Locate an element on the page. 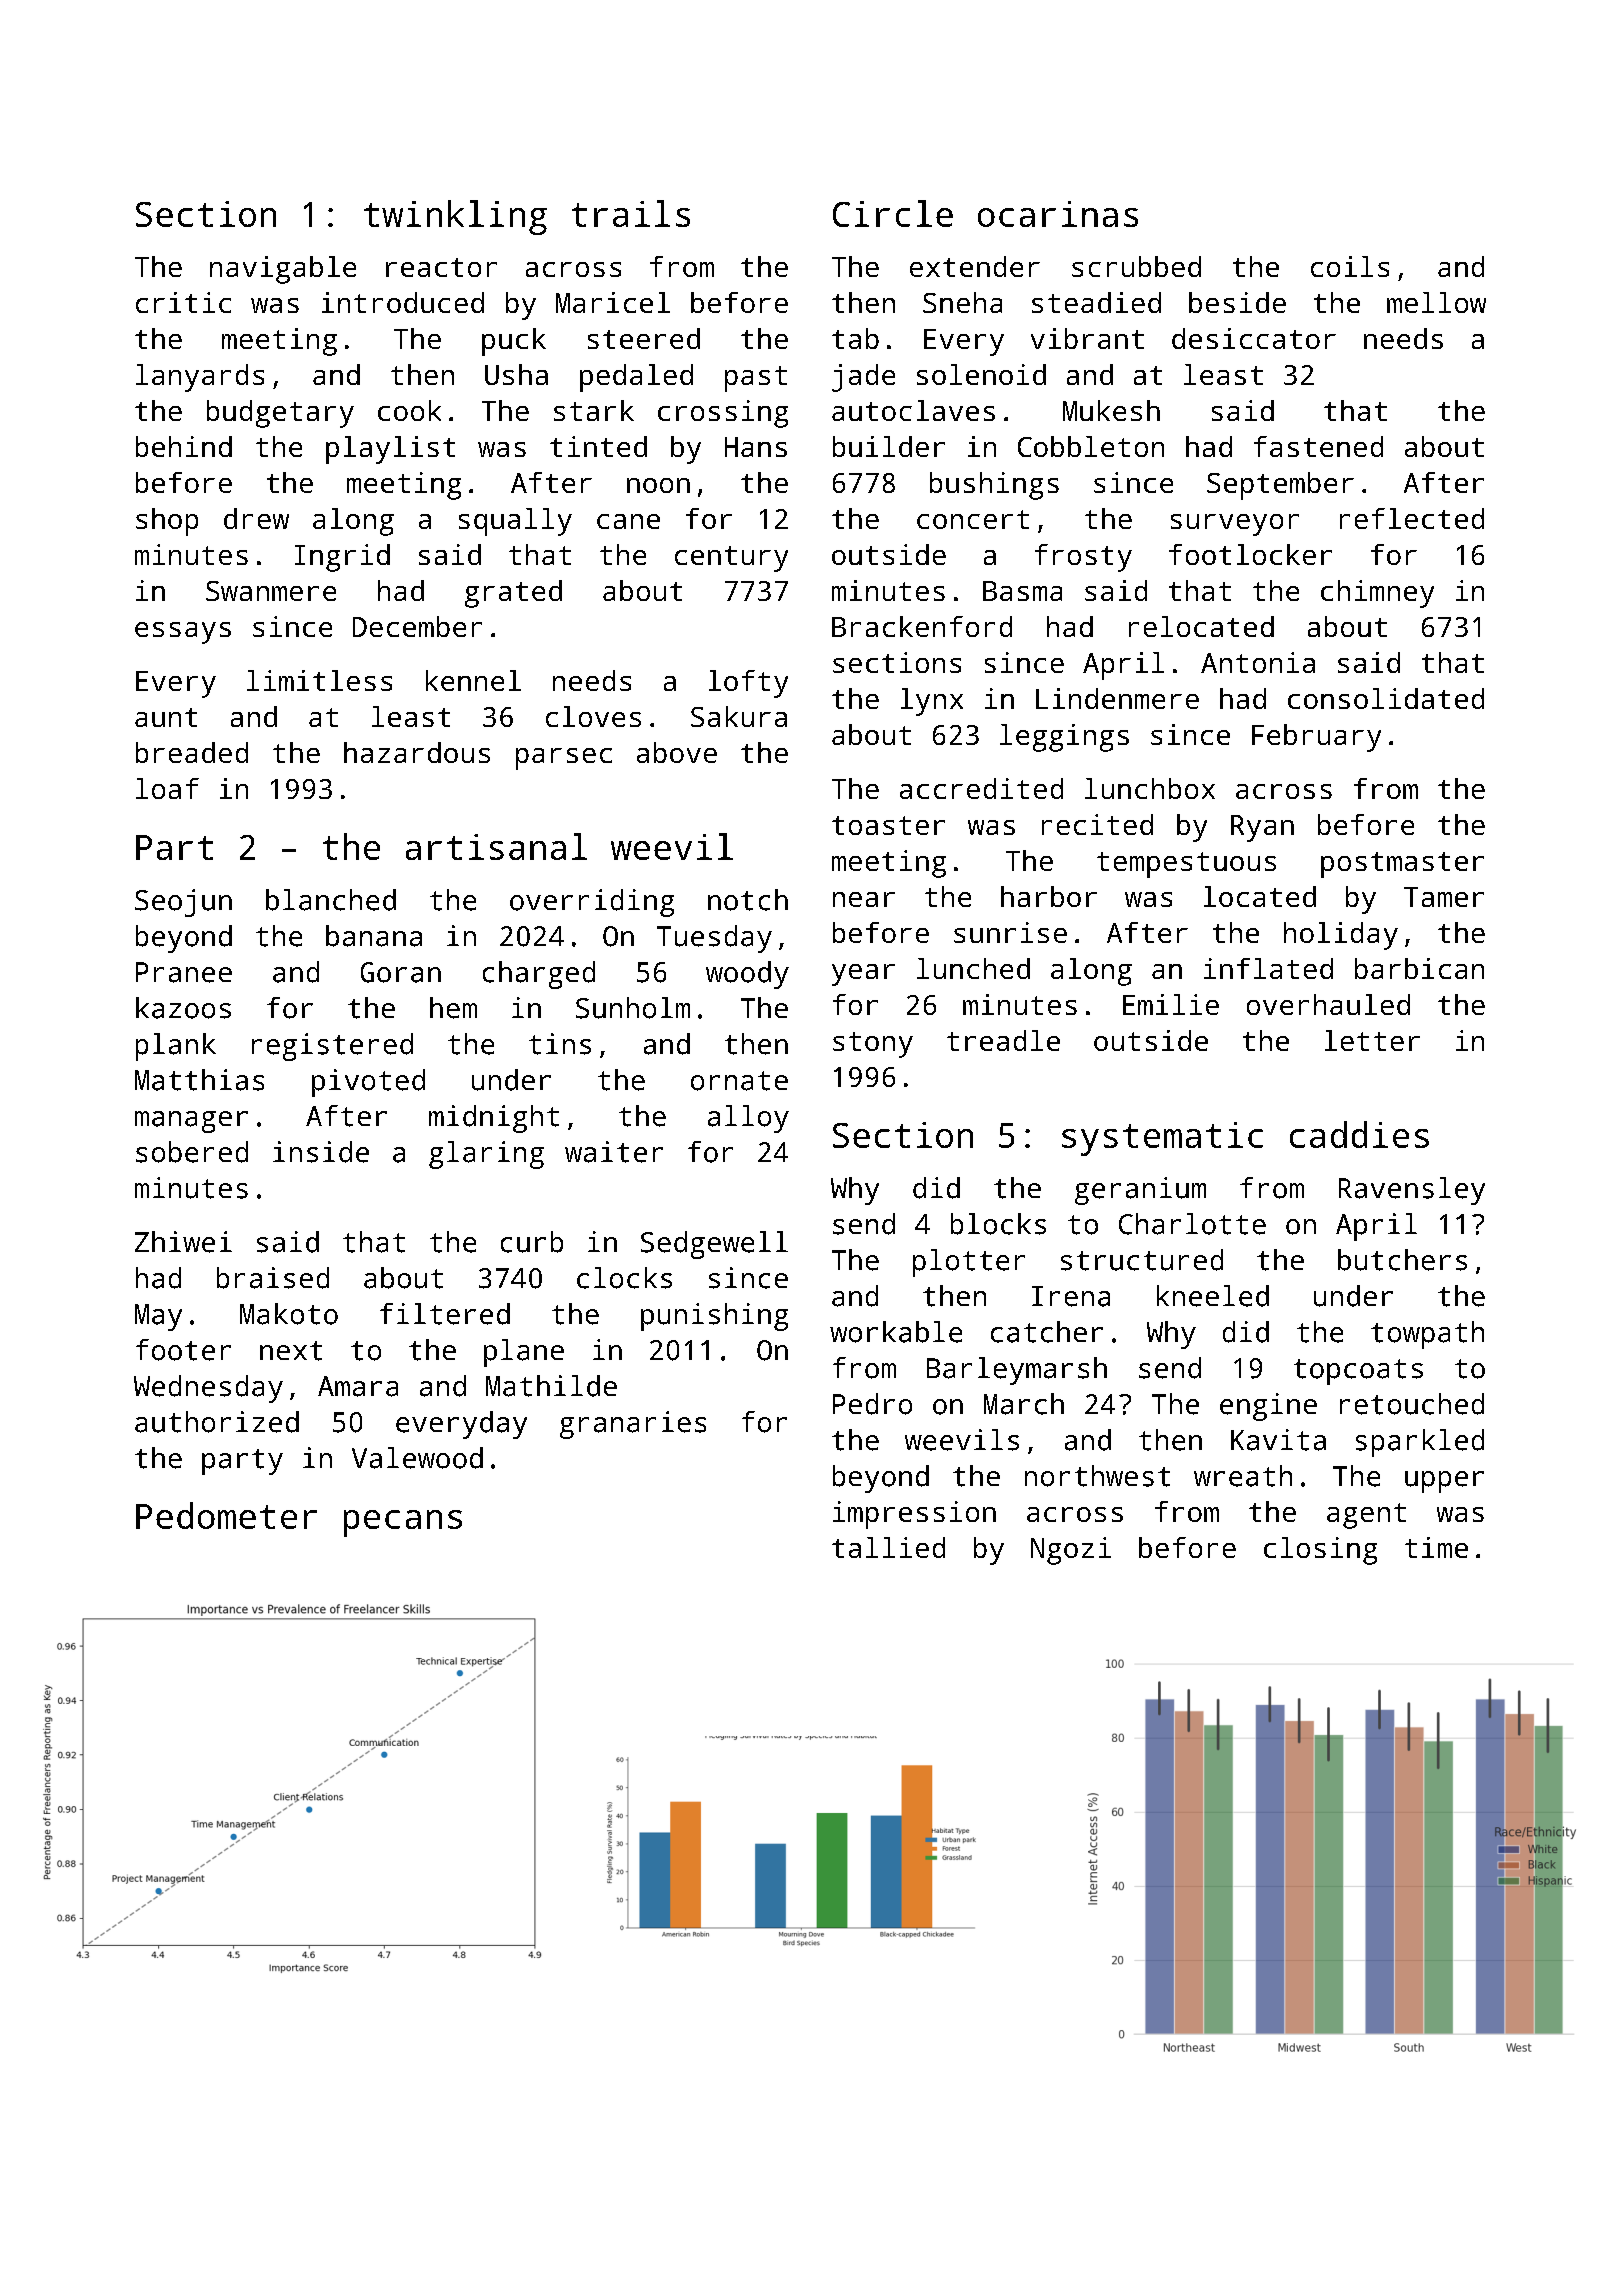 The height and width of the page is (2292, 1620). Ryan is located at coordinates (1262, 828).
